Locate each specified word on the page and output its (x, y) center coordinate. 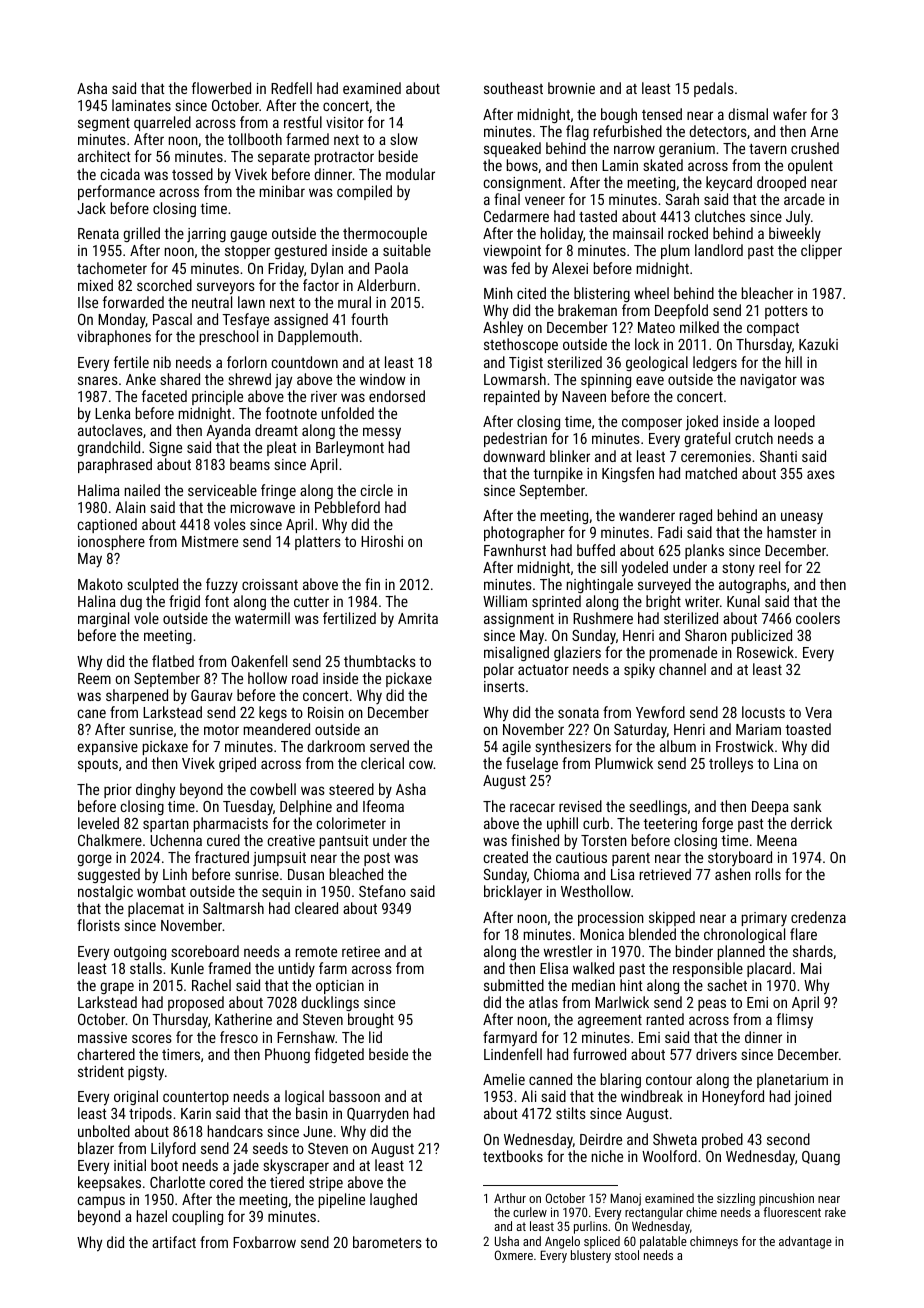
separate (284, 158)
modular (410, 174)
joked (702, 423)
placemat (156, 909)
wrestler (568, 951)
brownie (571, 88)
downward (514, 456)
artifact (174, 1242)
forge (717, 824)
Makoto (100, 584)
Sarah (682, 199)
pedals (714, 89)
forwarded (133, 302)
